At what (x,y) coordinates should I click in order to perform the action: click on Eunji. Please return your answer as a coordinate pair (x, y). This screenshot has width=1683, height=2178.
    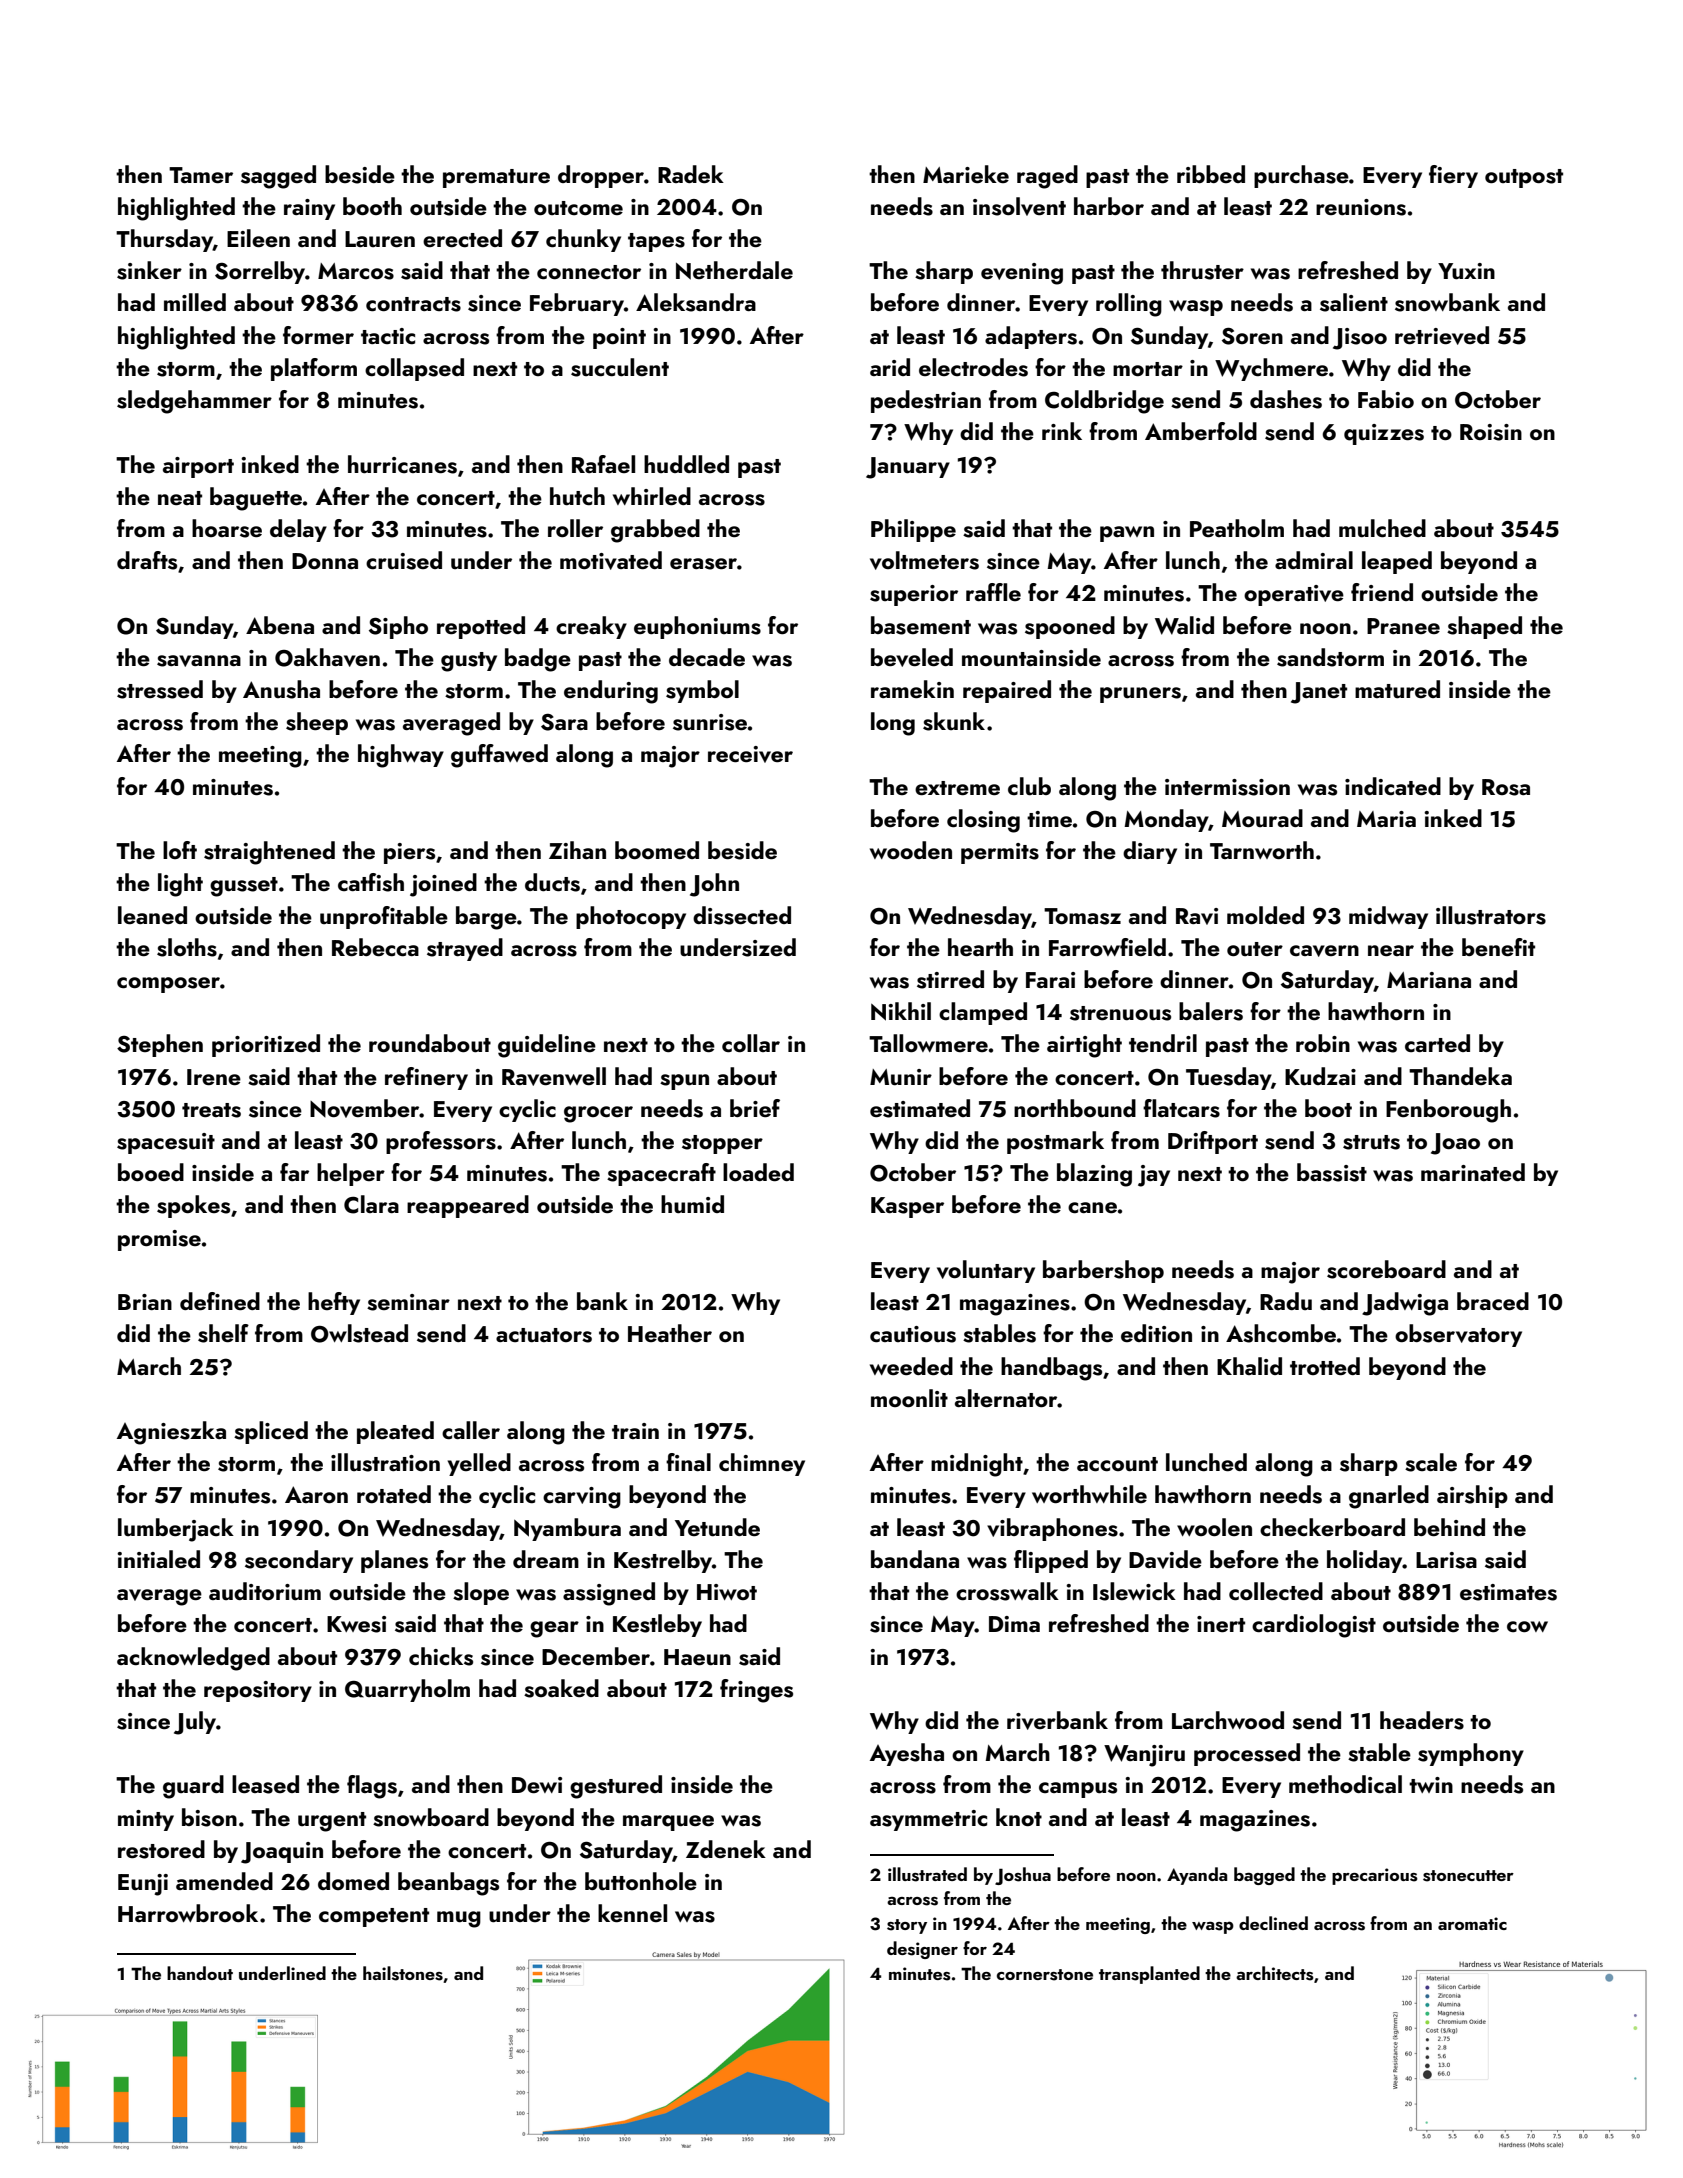
    Looking at the image, I should click on (143, 1885).
